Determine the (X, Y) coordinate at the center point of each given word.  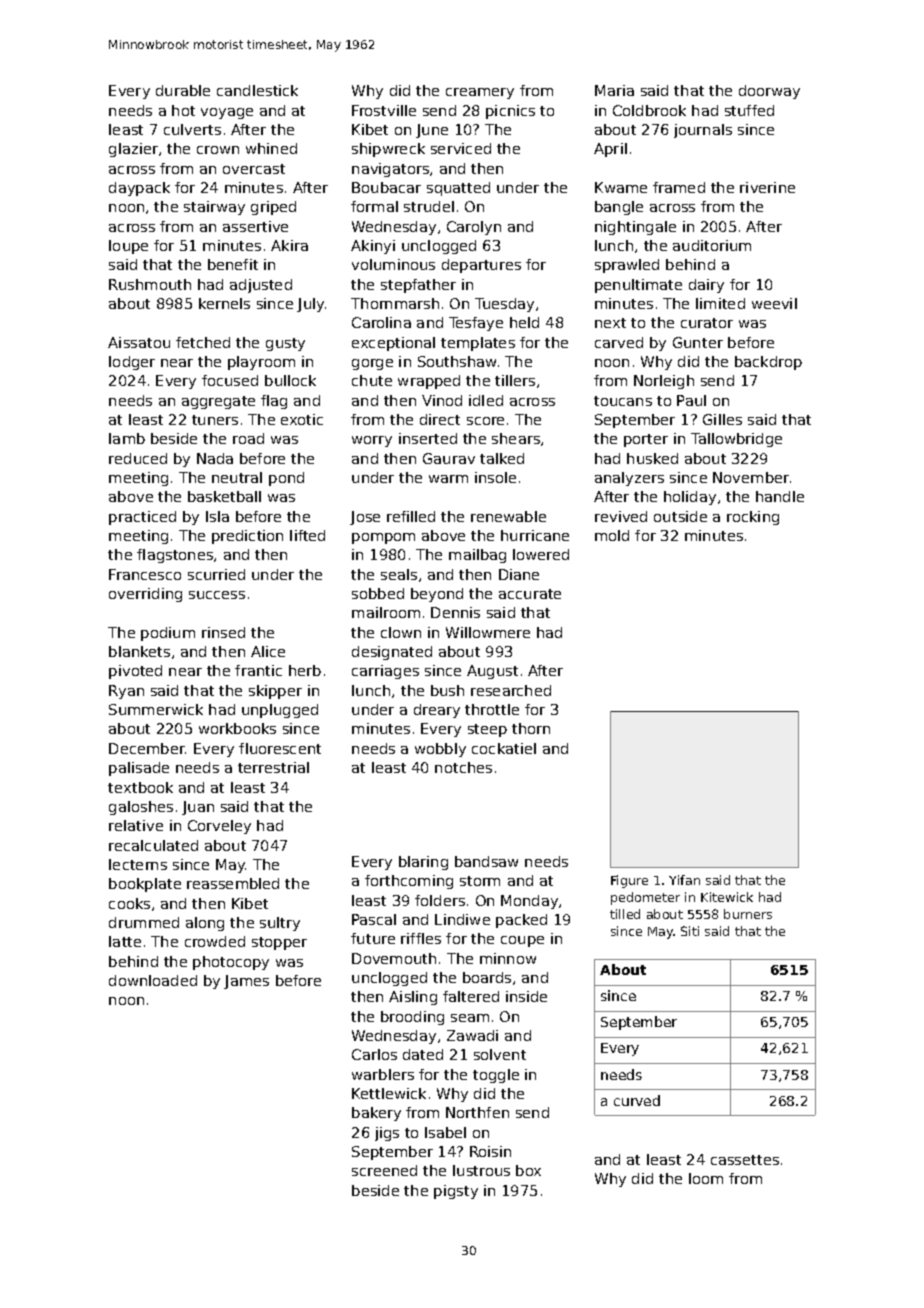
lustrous (481, 1170)
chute (372, 380)
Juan (198, 808)
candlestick (257, 90)
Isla (217, 516)
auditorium (712, 245)
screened (384, 1170)
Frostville (384, 110)
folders (440, 900)
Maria (614, 90)
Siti (690, 931)
